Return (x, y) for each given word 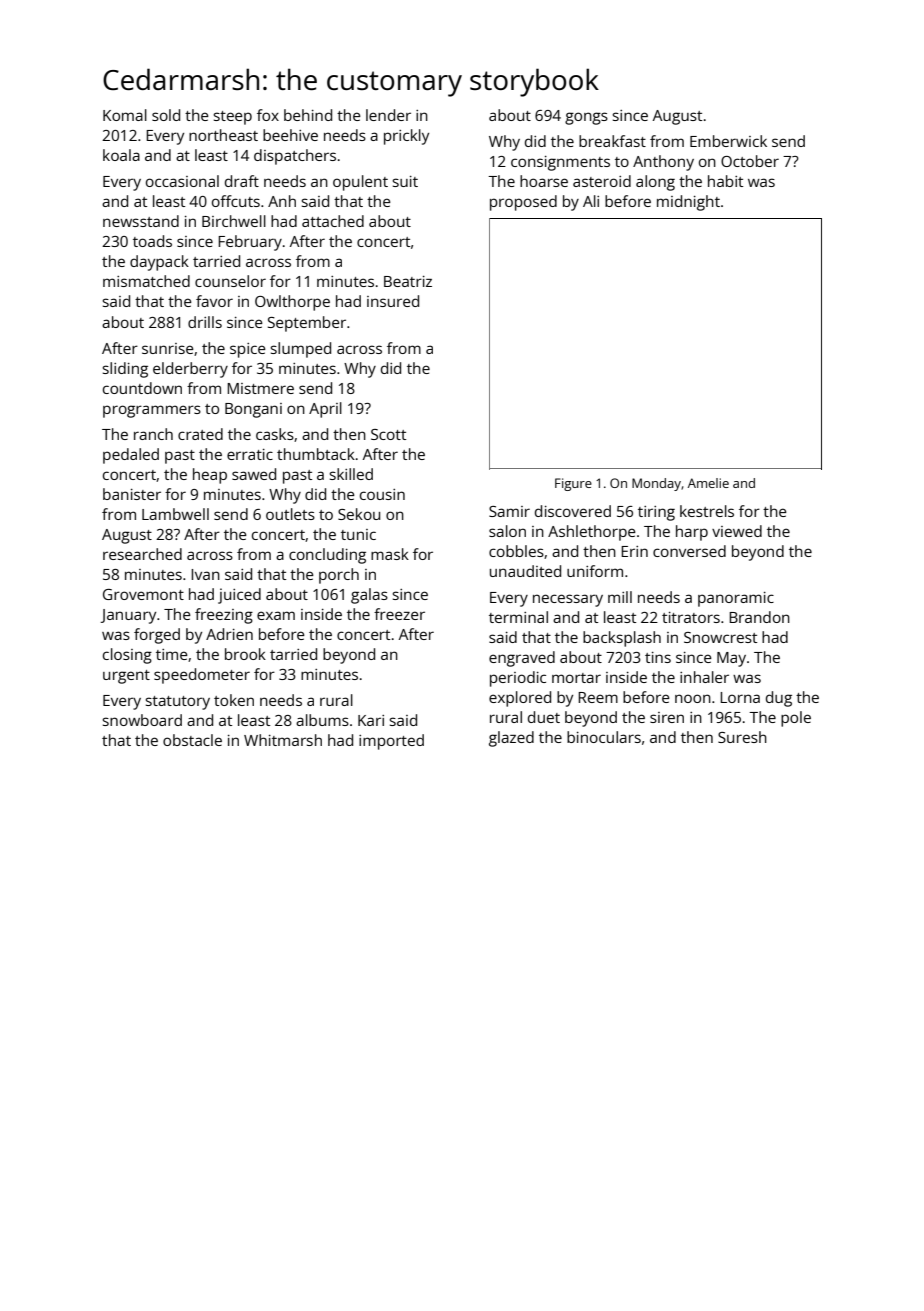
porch (339, 576)
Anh (282, 201)
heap (210, 476)
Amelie (708, 483)
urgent (126, 677)
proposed (523, 203)
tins (658, 657)
